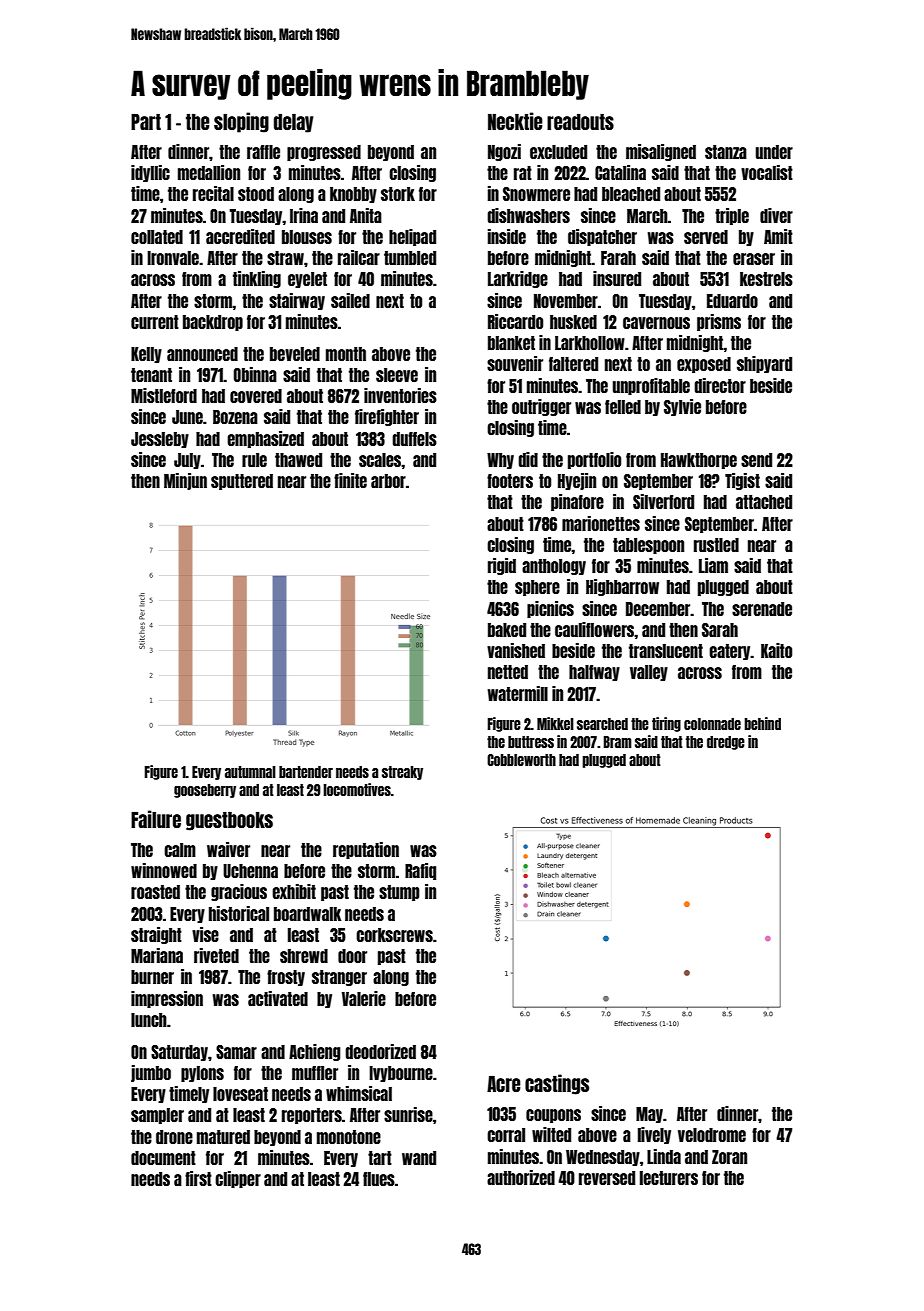 The image size is (924, 1311). Describe the element at coordinates (256, 194) in the screenshot. I see `stood` at that location.
